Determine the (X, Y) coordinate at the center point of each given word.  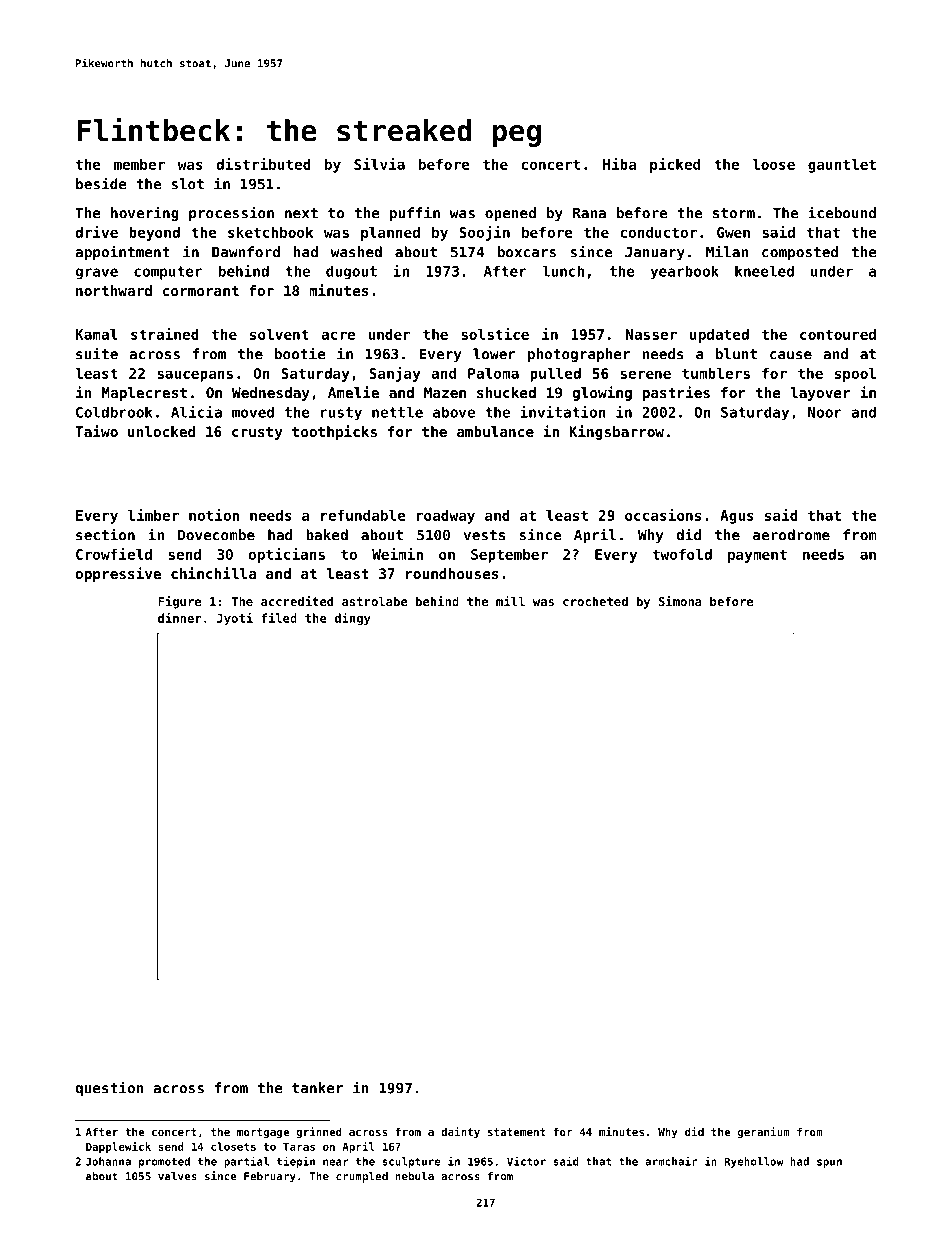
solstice (495, 334)
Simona (680, 601)
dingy (353, 619)
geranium (764, 1132)
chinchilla (213, 573)
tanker (317, 1088)
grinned (319, 1132)
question (109, 1088)
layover (820, 394)
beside (101, 183)
